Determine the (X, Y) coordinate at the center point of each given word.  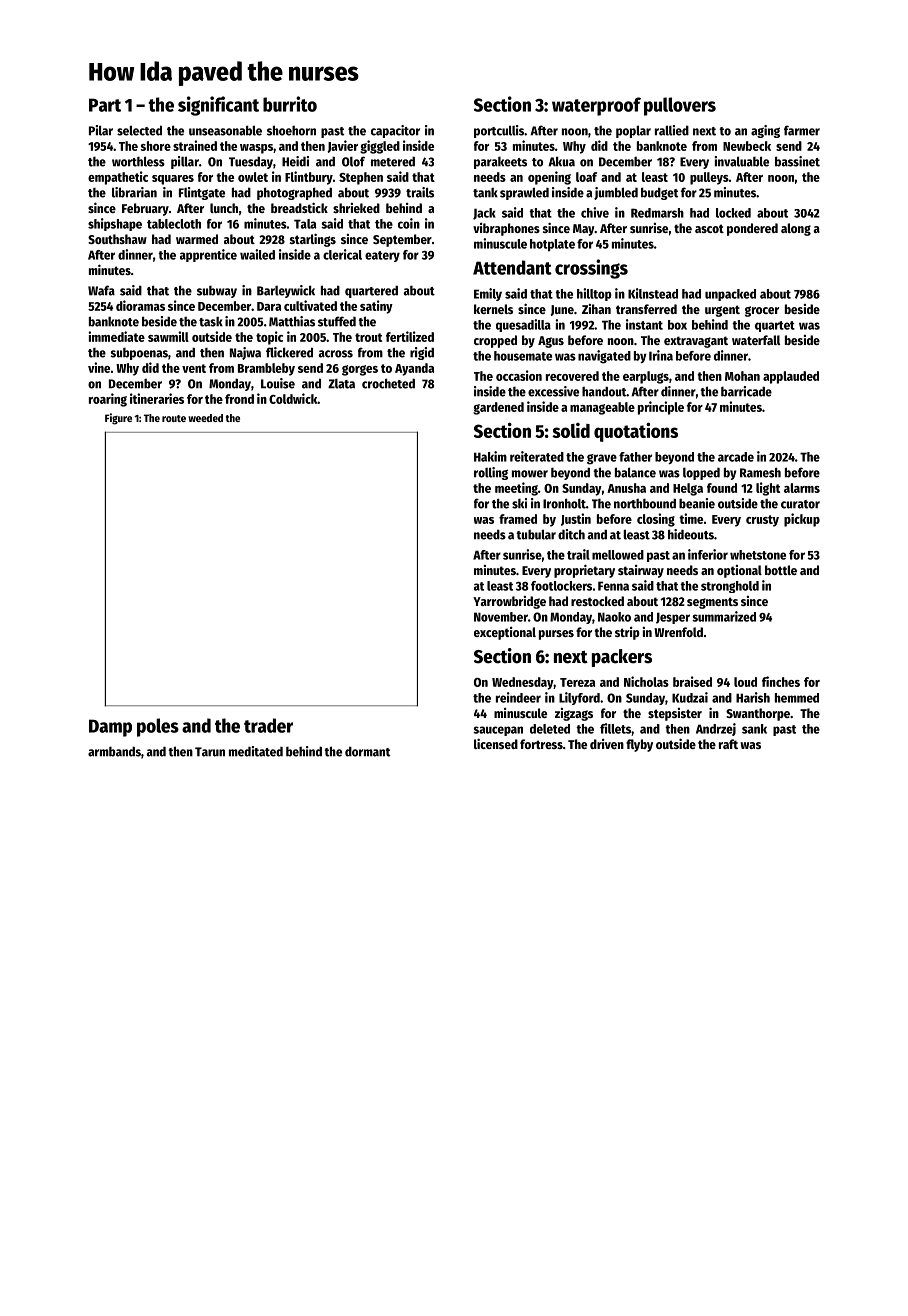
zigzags (574, 714)
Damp (110, 728)
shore (156, 146)
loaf (586, 177)
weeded (205, 418)
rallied (672, 130)
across (335, 354)
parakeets (500, 162)
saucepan (498, 731)
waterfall (756, 340)
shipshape (115, 224)
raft (728, 744)
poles (158, 727)
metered (393, 161)
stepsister (675, 714)
